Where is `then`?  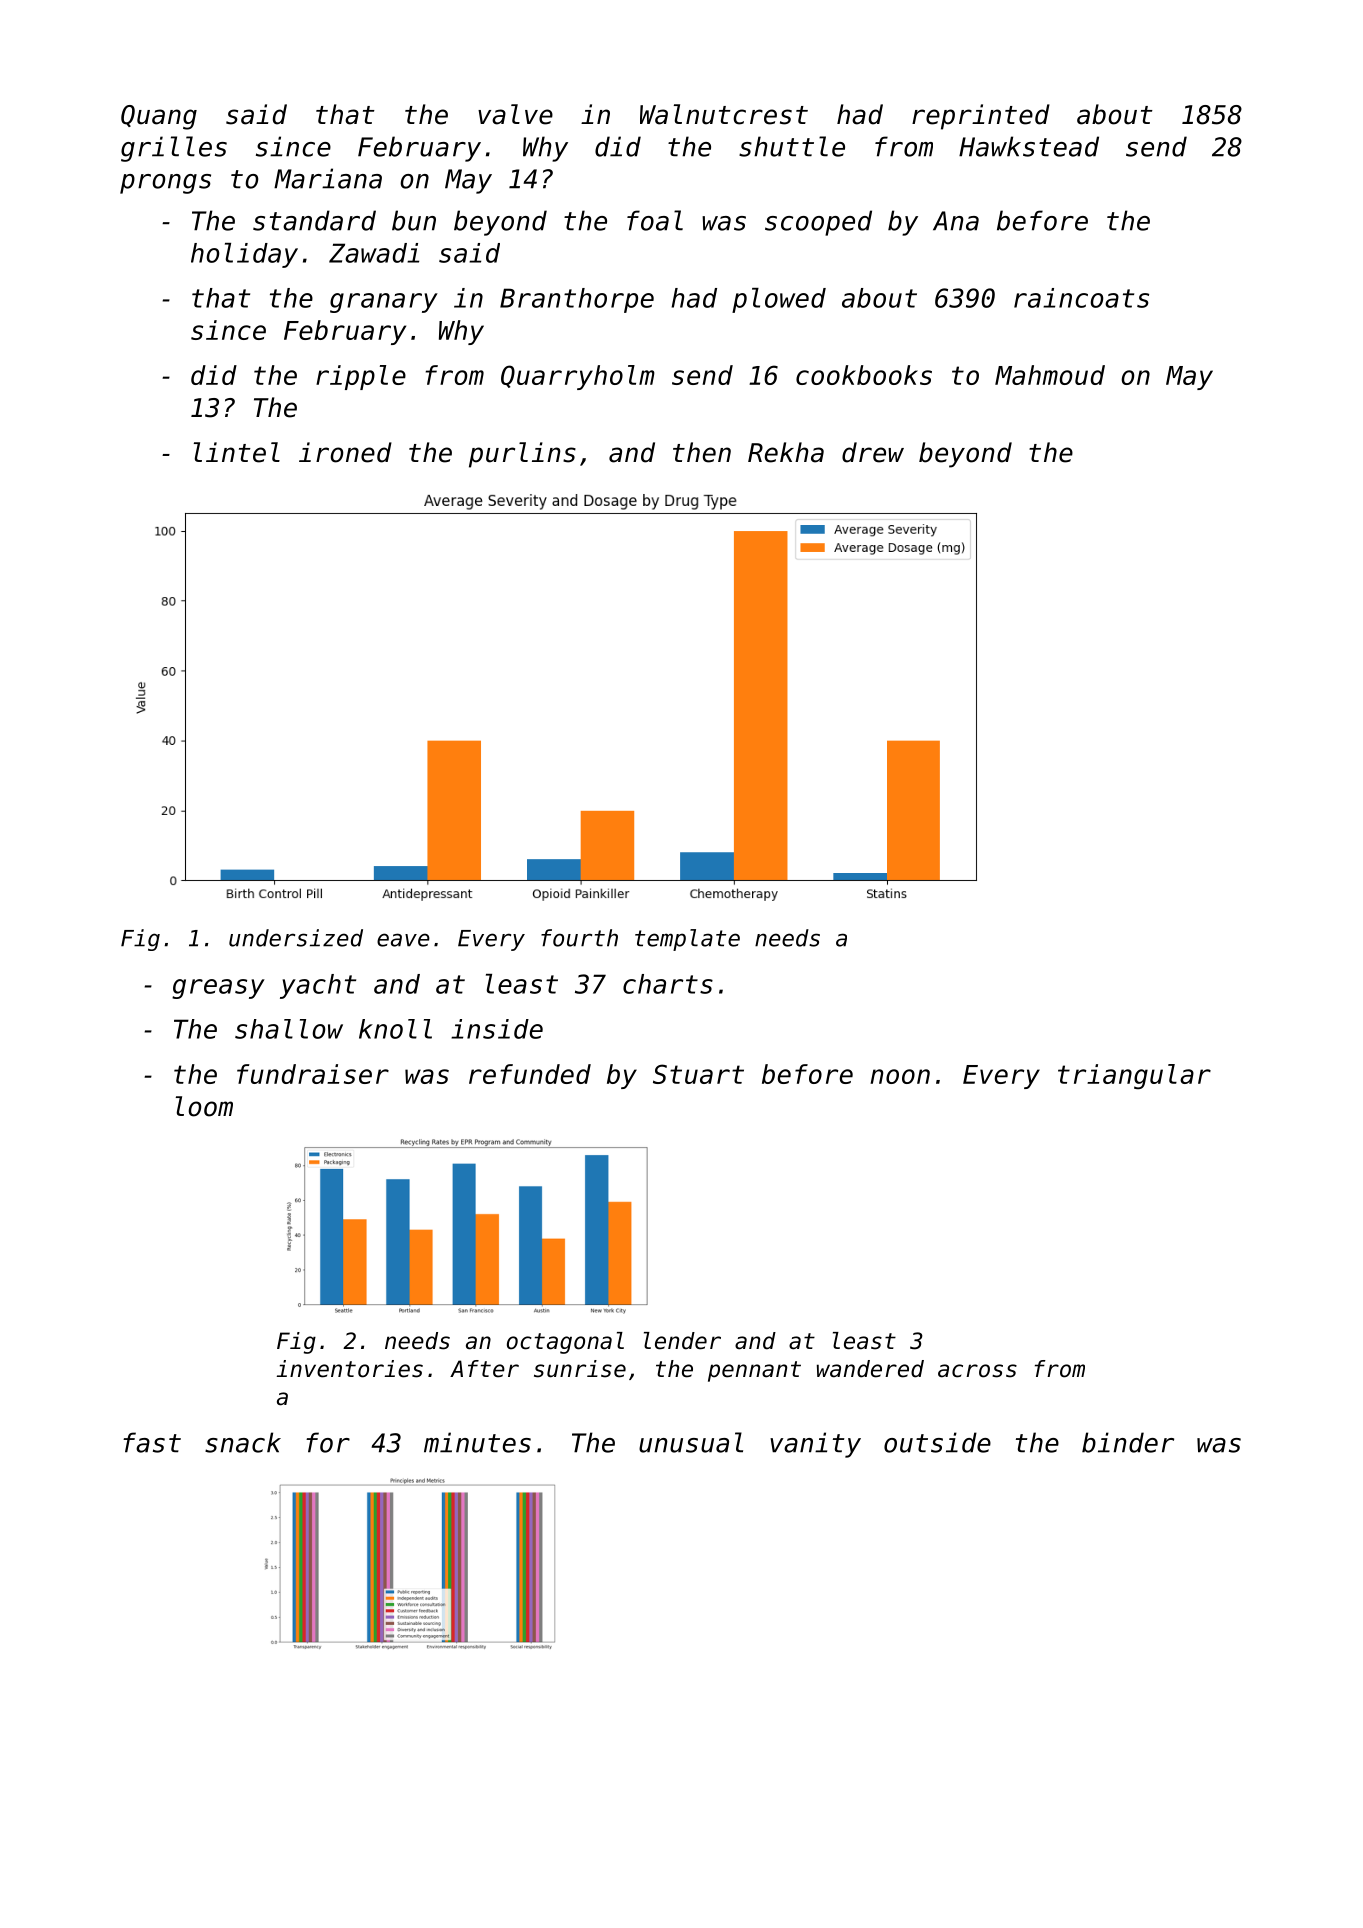
then is located at coordinates (702, 452).
